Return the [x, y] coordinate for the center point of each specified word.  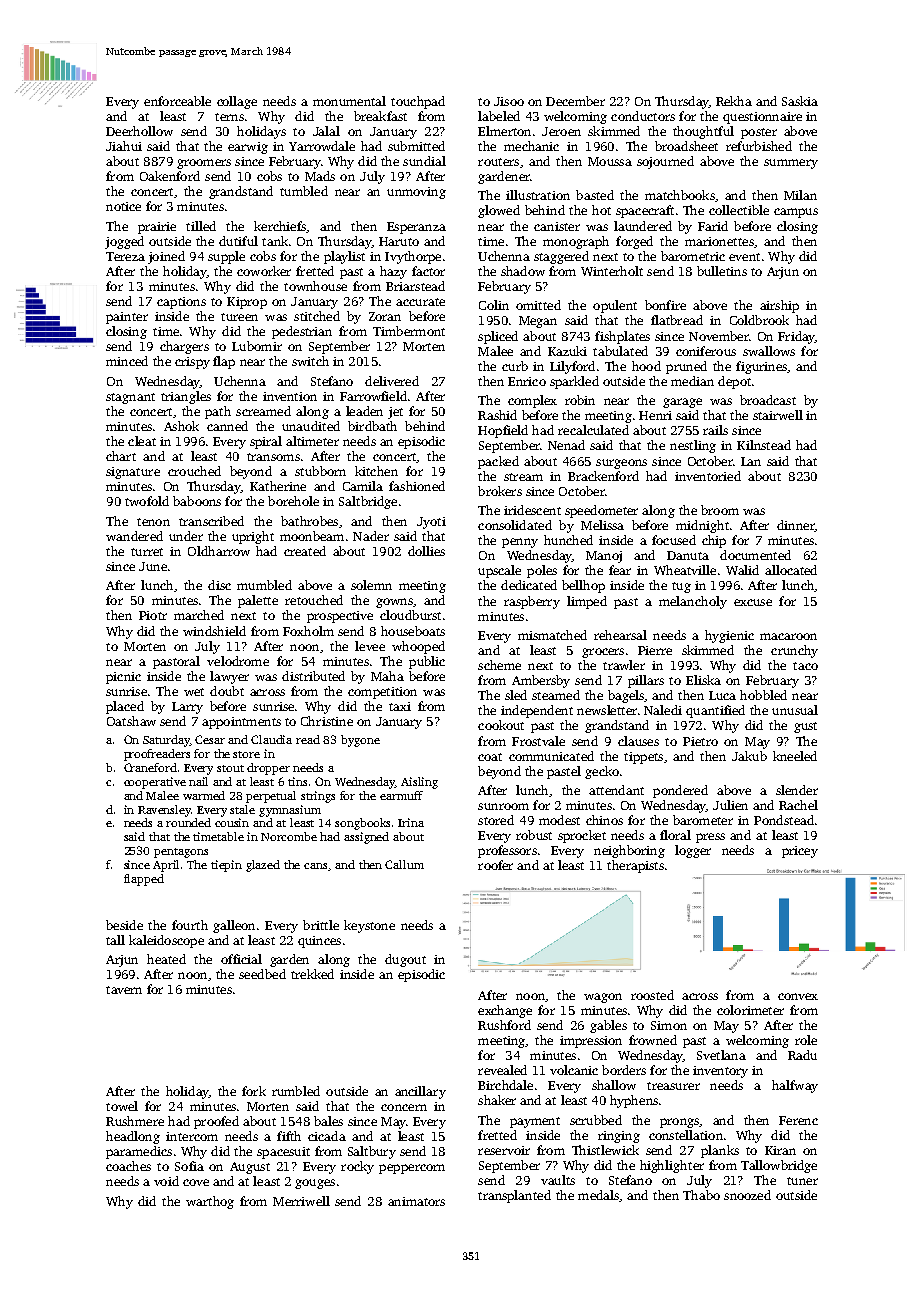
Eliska [703, 680]
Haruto [399, 241]
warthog [210, 1202]
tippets [643, 758]
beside [124, 925]
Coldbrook [759, 320]
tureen [239, 317]
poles [542, 571]
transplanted [514, 1196]
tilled [201, 226]
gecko [602, 772]
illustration [538, 195]
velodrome [238, 661]
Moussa [610, 161]
